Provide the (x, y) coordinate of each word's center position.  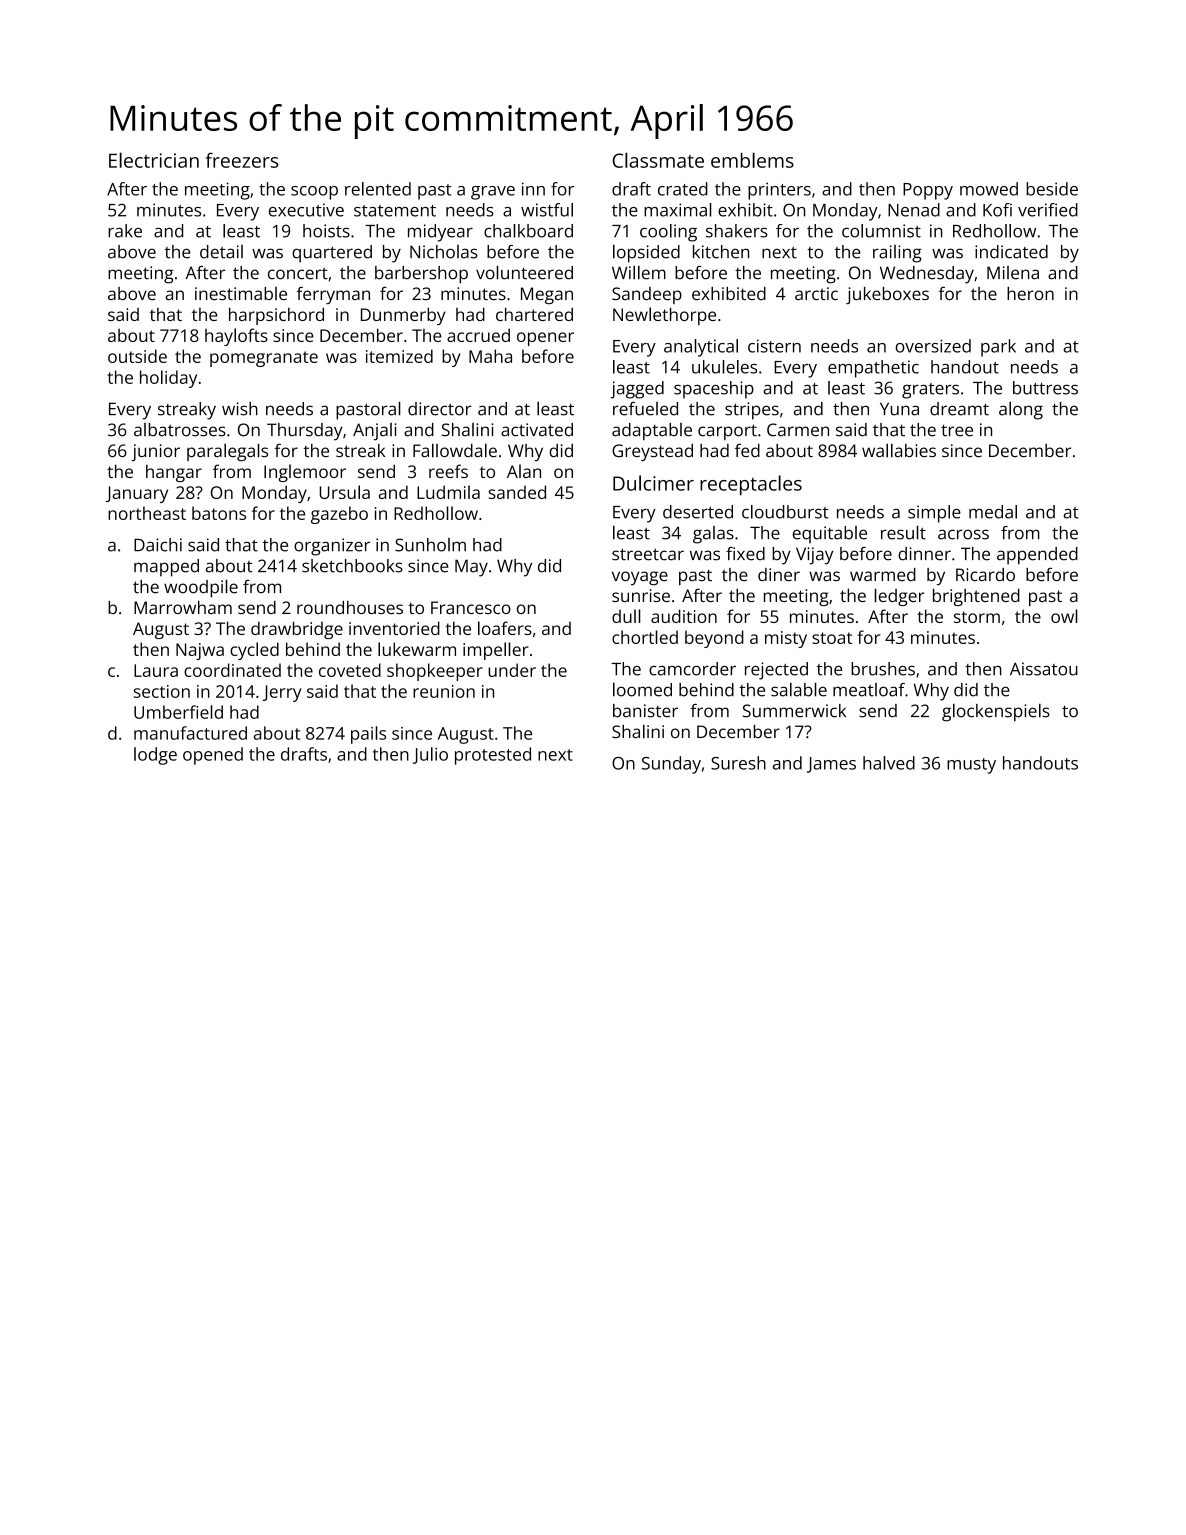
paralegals (227, 452)
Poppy (928, 191)
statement (395, 211)
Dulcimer (653, 483)
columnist (881, 231)
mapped (166, 568)
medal (993, 512)
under (512, 670)
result (903, 532)
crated (683, 189)
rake (125, 231)
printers (779, 191)
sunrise (641, 595)
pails (368, 735)
